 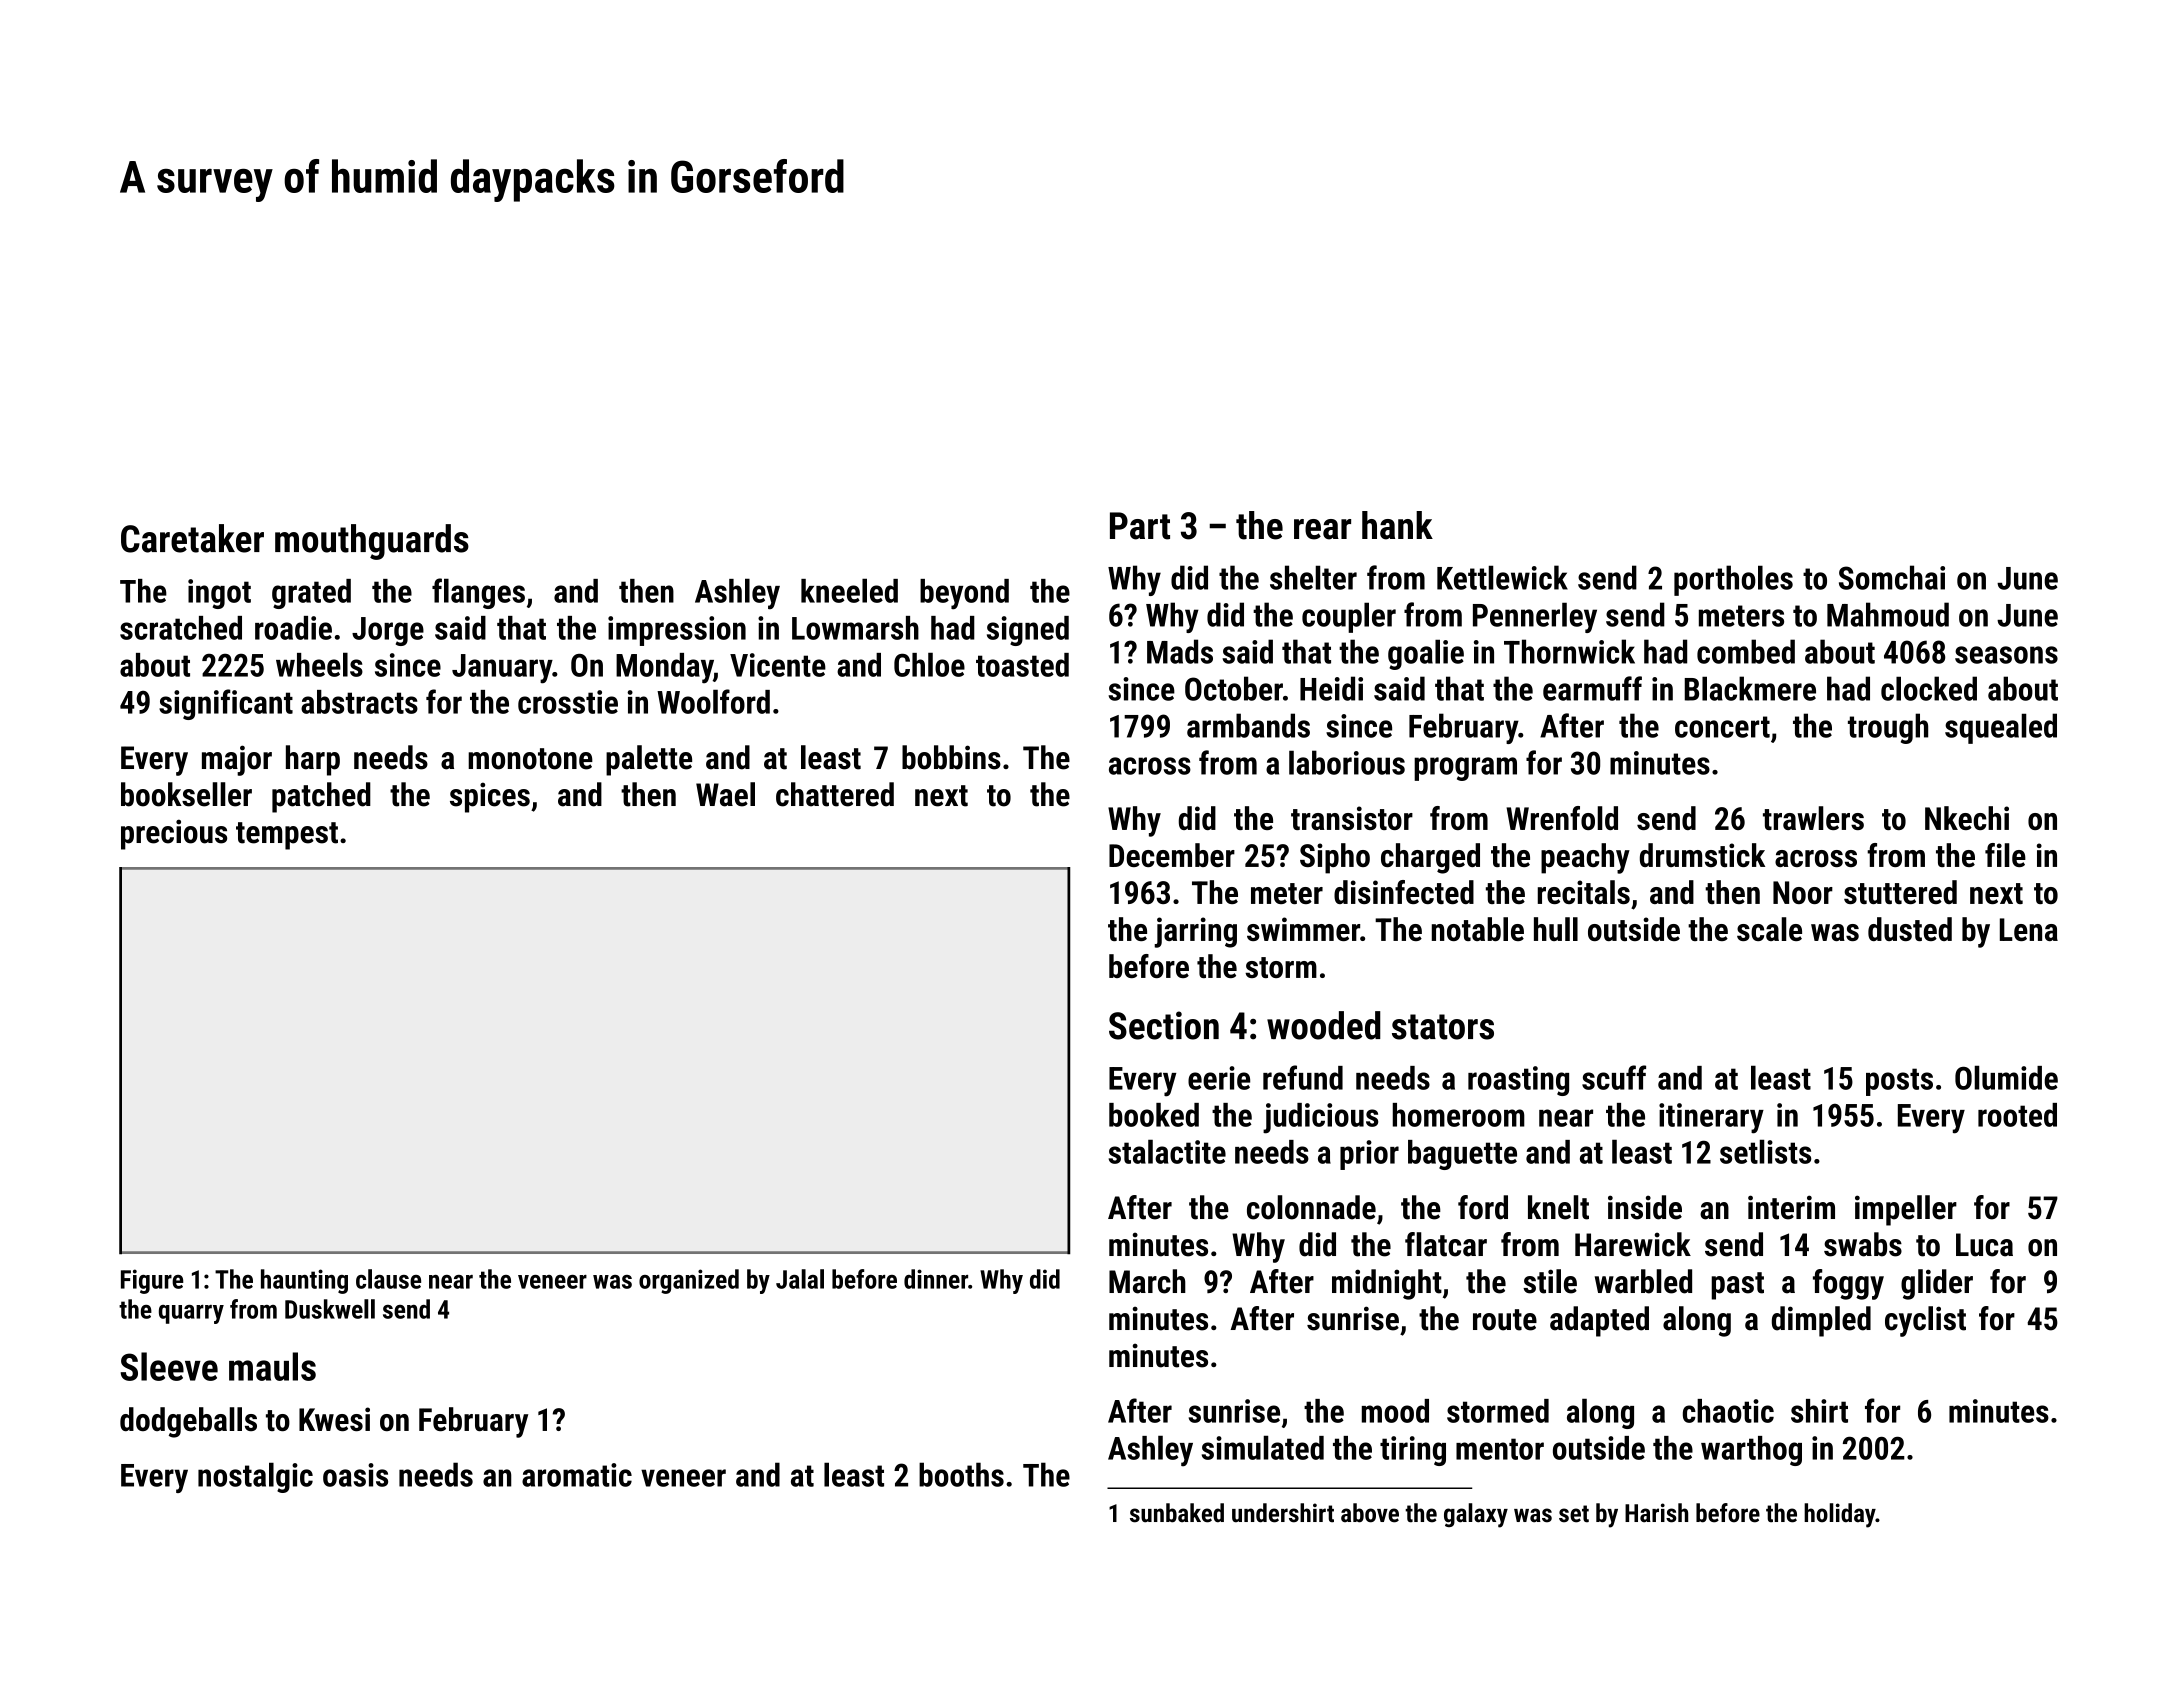 What do you see at coordinates (1614, 1077) in the page?
I see `scuff` at bounding box center [1614, 1077].
